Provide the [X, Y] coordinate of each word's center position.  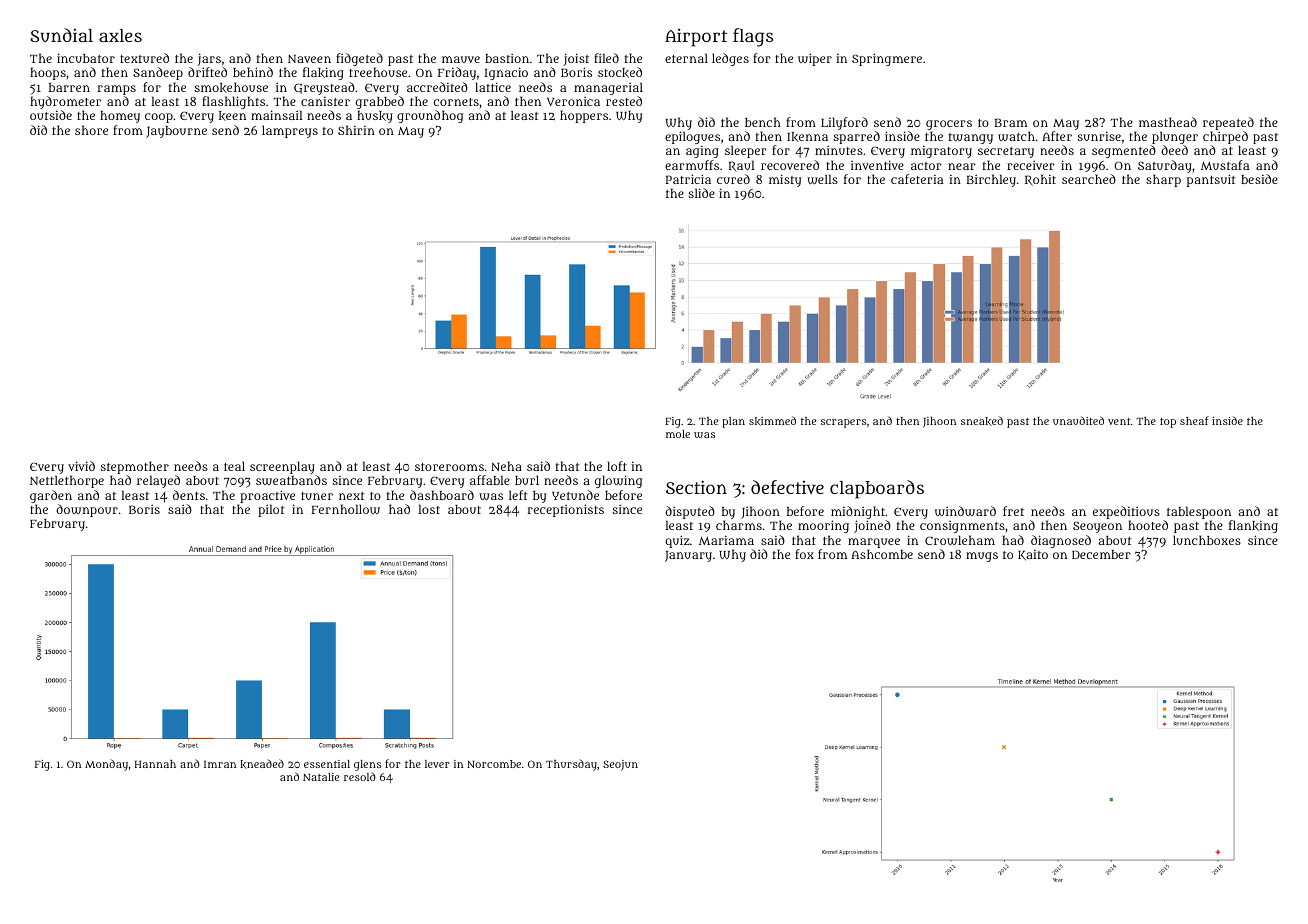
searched [1089, 179]
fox [804, 554]
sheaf [1194, 420]
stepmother [134, 467]
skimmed [772, 421]
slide [701, 193]
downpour [87, 510]
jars [209, 59]
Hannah [155, 764]
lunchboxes [1207, 540]
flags [753, 37]
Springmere [887, 59]
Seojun [620, 765]
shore [91, 130]
